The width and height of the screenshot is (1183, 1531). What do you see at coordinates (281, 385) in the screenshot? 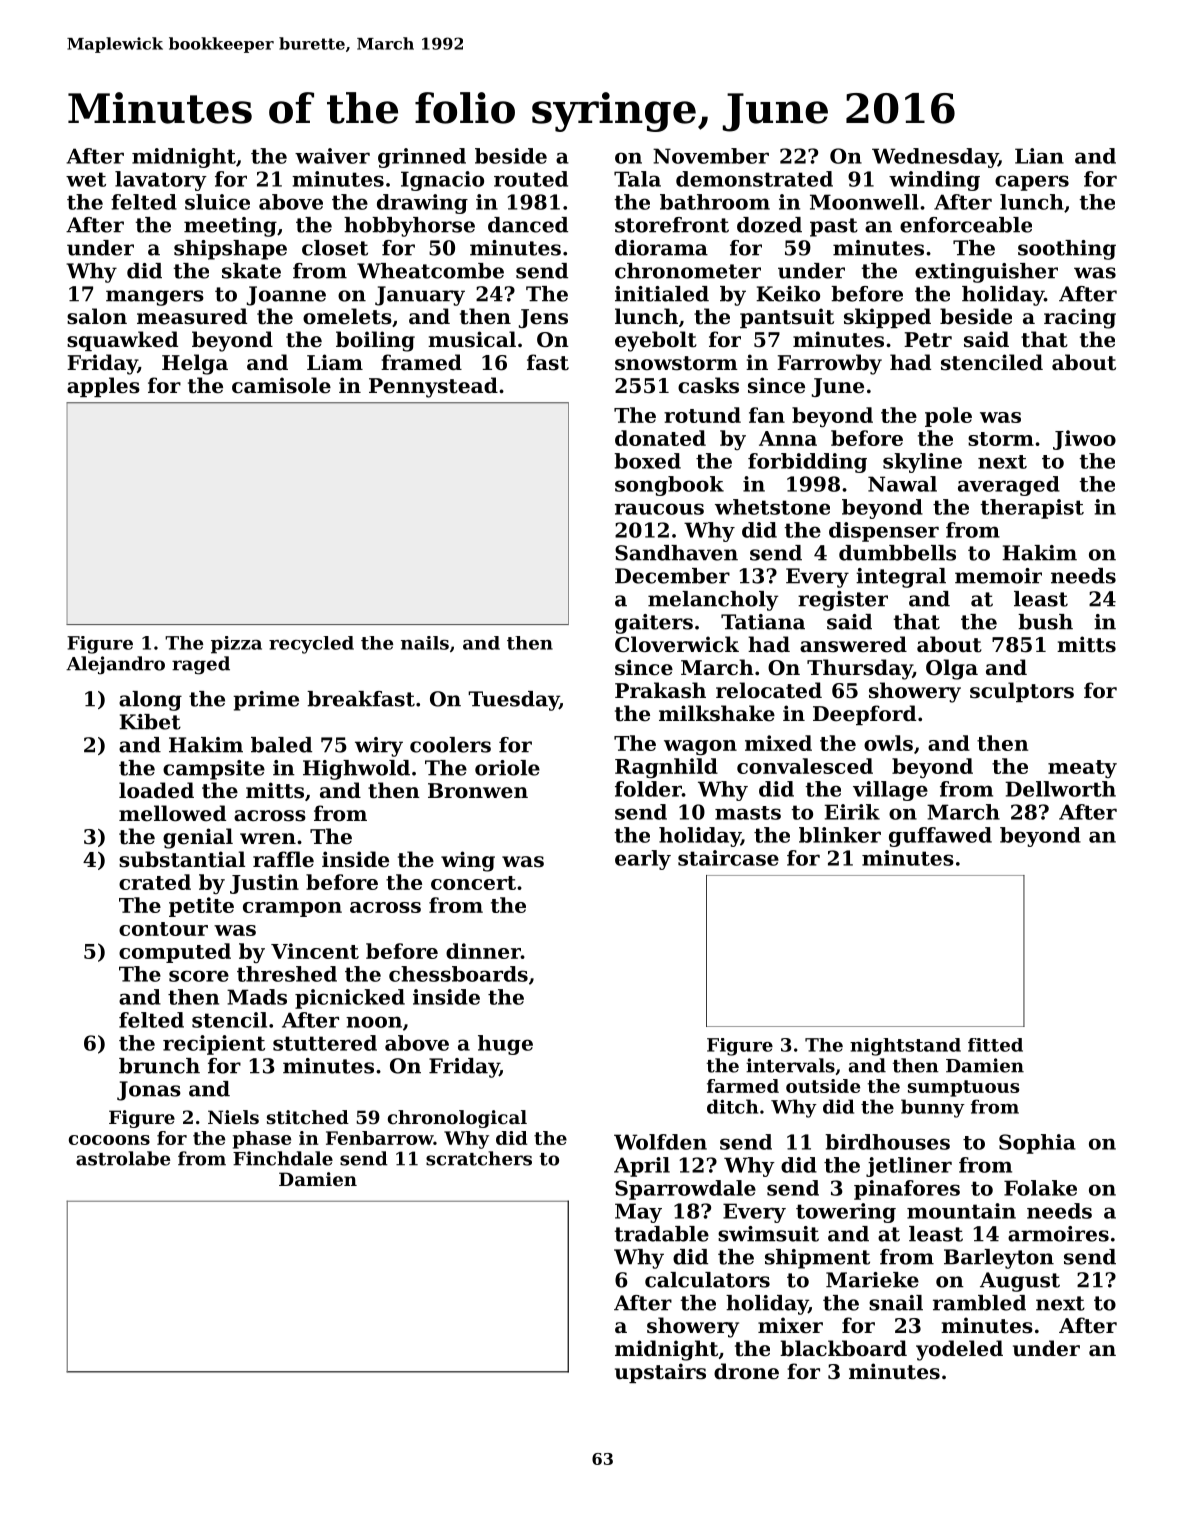
I see `camisole` at bounding box center [281, 385].
